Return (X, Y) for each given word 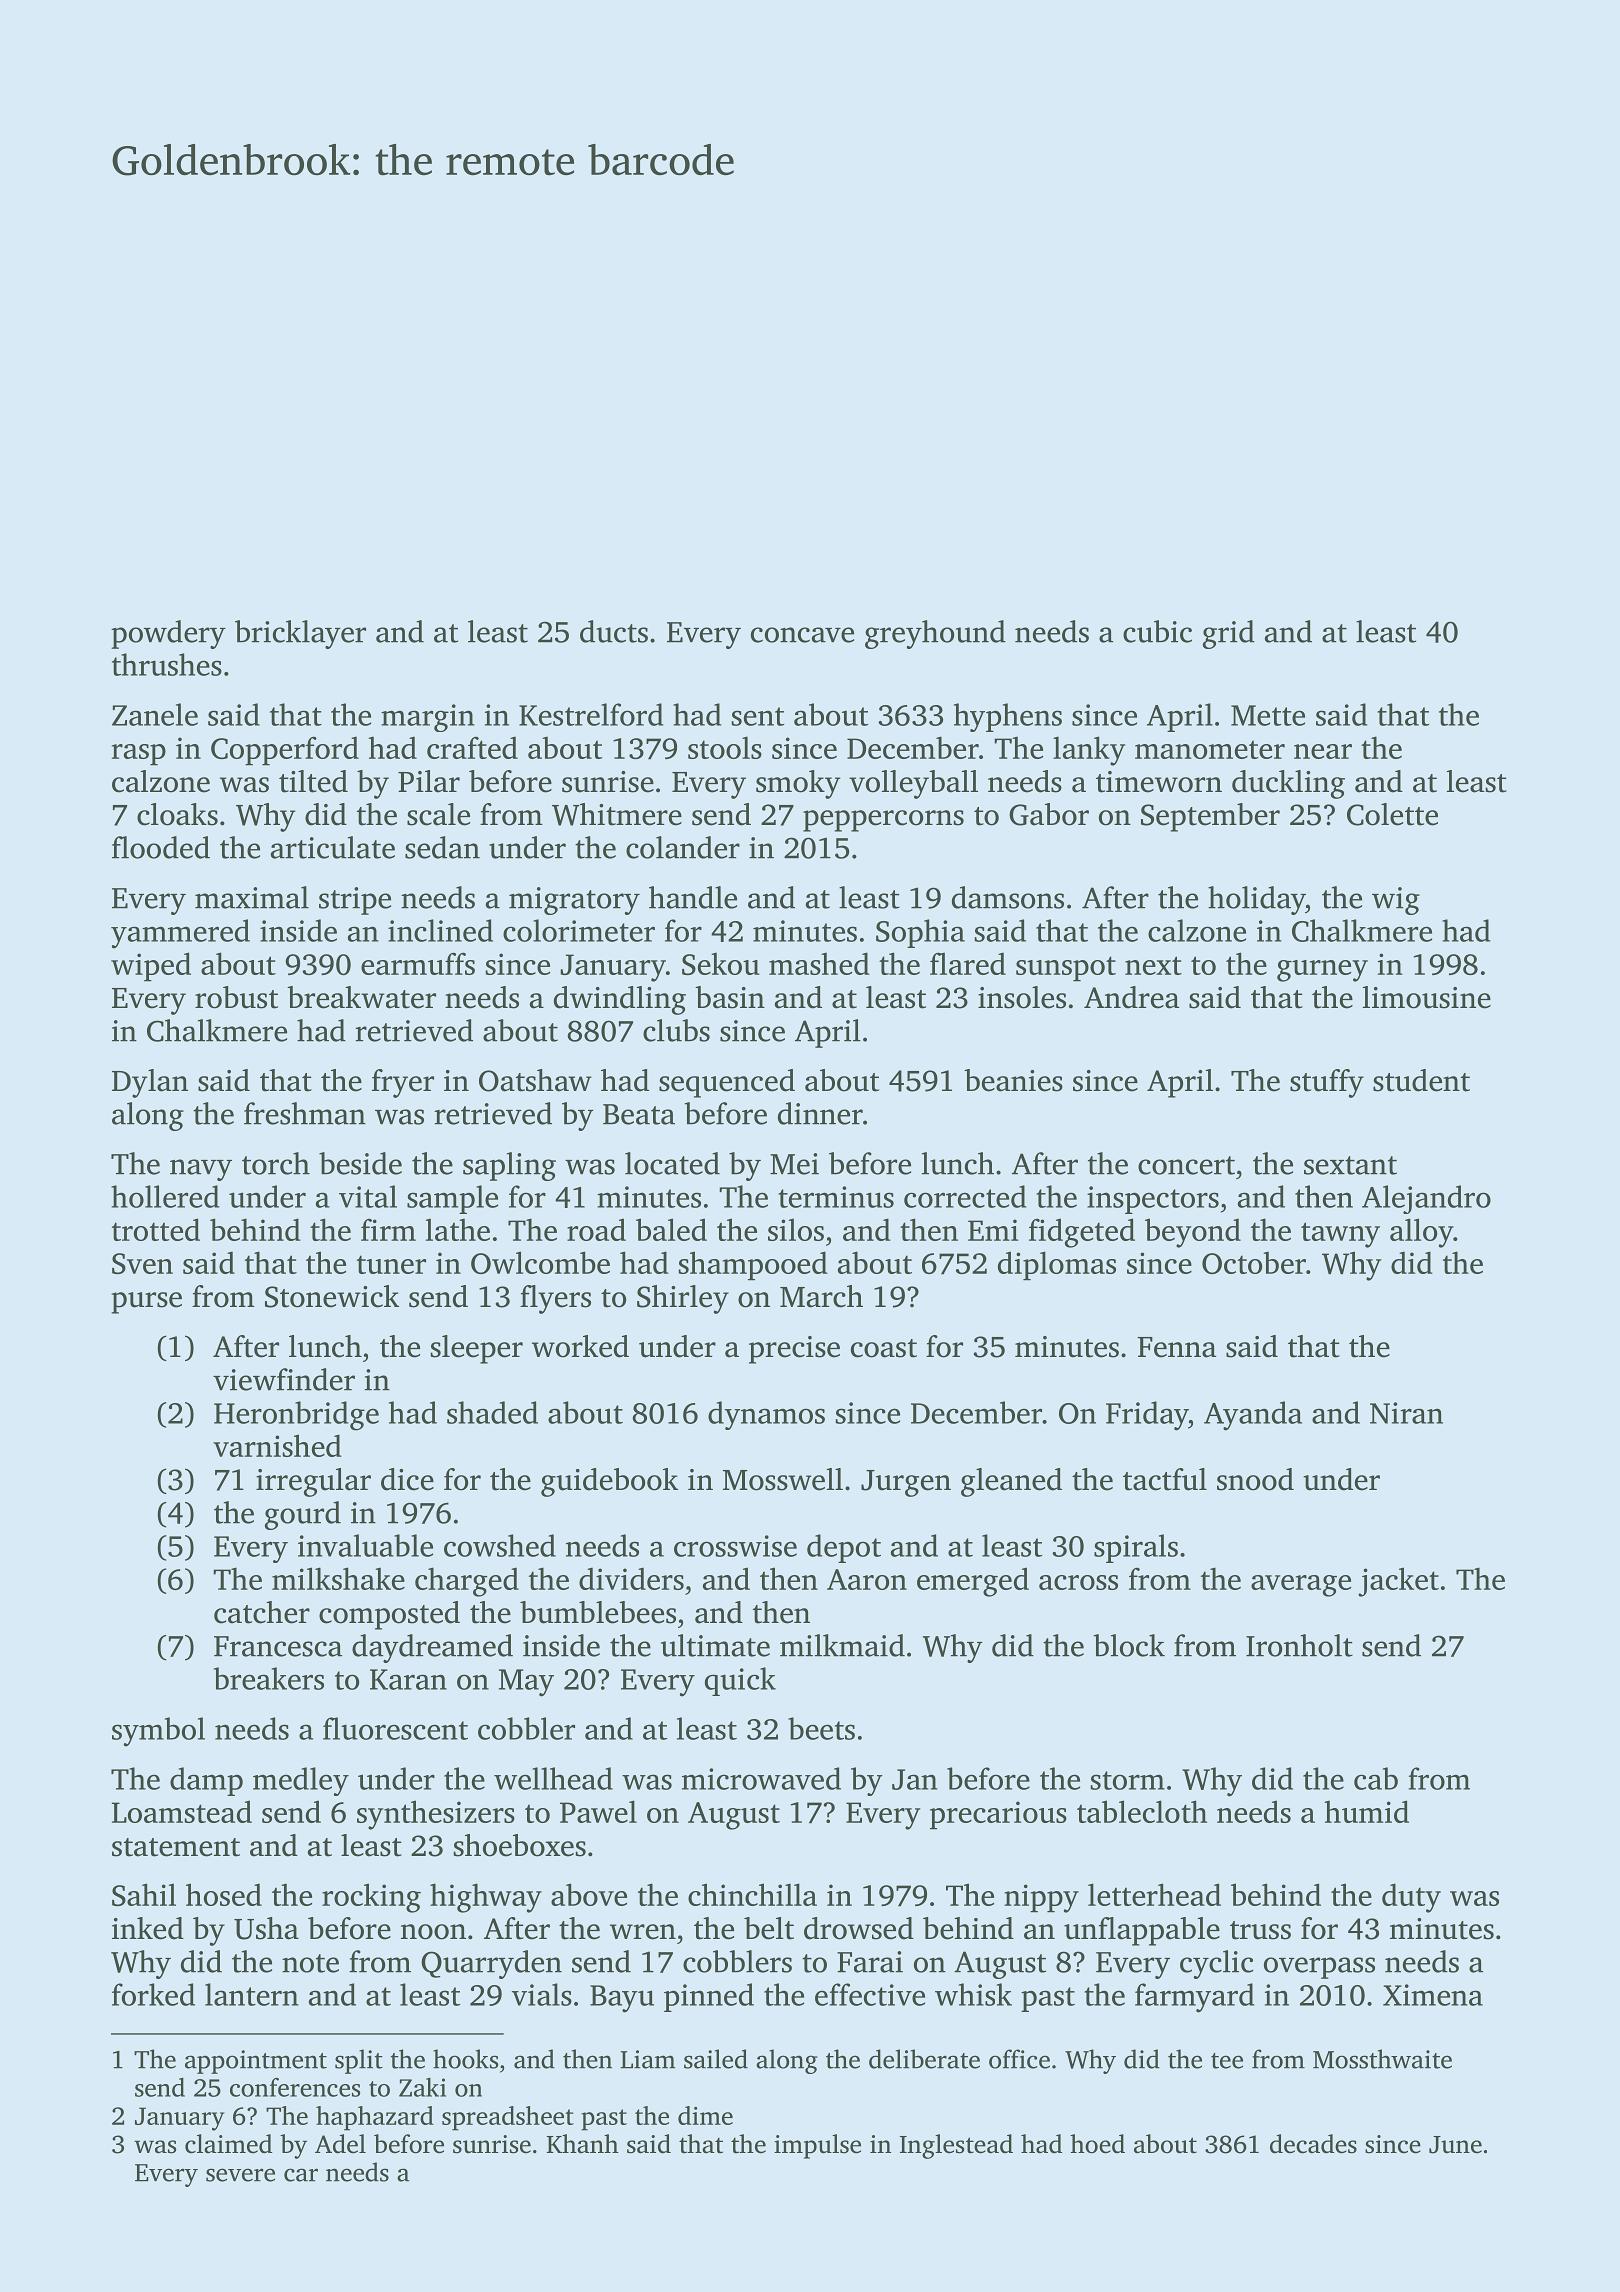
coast (884, 1348)
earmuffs (418, 963)
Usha (266, 1928)
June (1455, 2145)
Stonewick (332, 1296)
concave (802, 635)
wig (1396, 901)
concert (1186, 1165)
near (1323, 751)
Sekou (721, 963)
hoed (1097, 2144)
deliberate (924, 2059)
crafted (472, 747)
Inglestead (956, 2146)
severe (240, 2175)
